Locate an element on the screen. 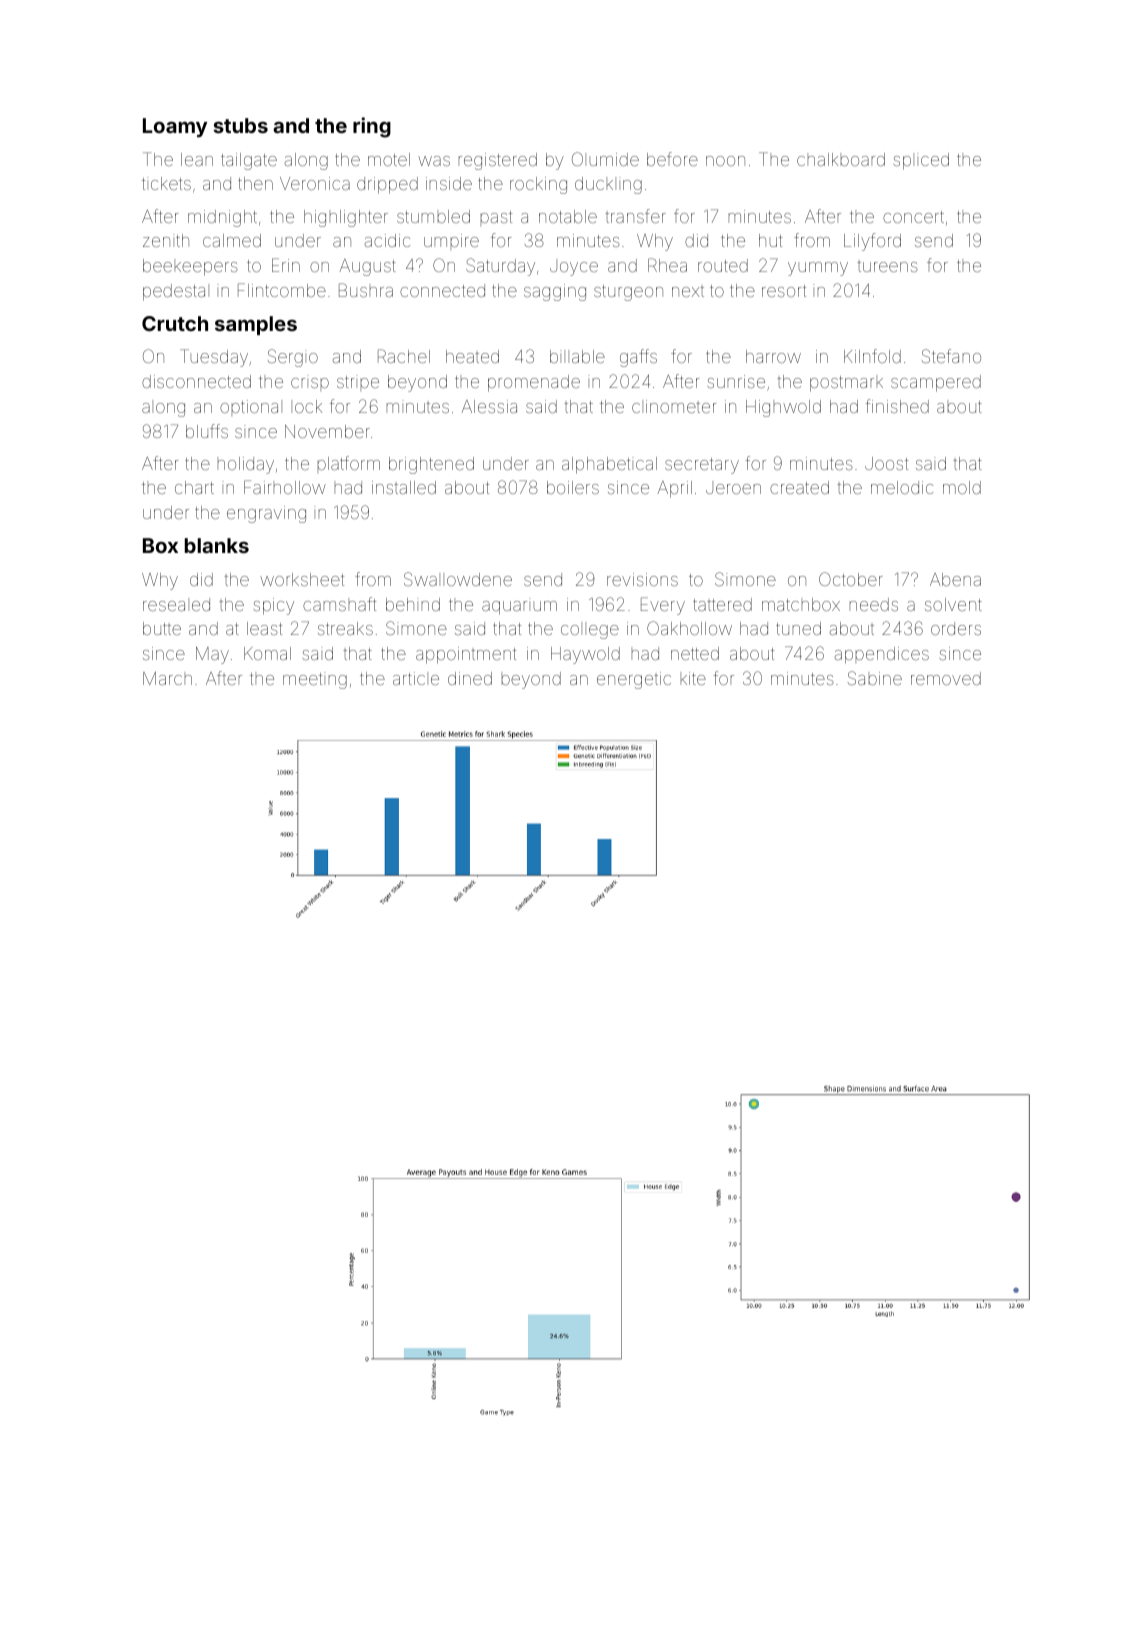 The width and height of the screenshot is (1124, 1628). Joost is located at coordinates (886, 463).
